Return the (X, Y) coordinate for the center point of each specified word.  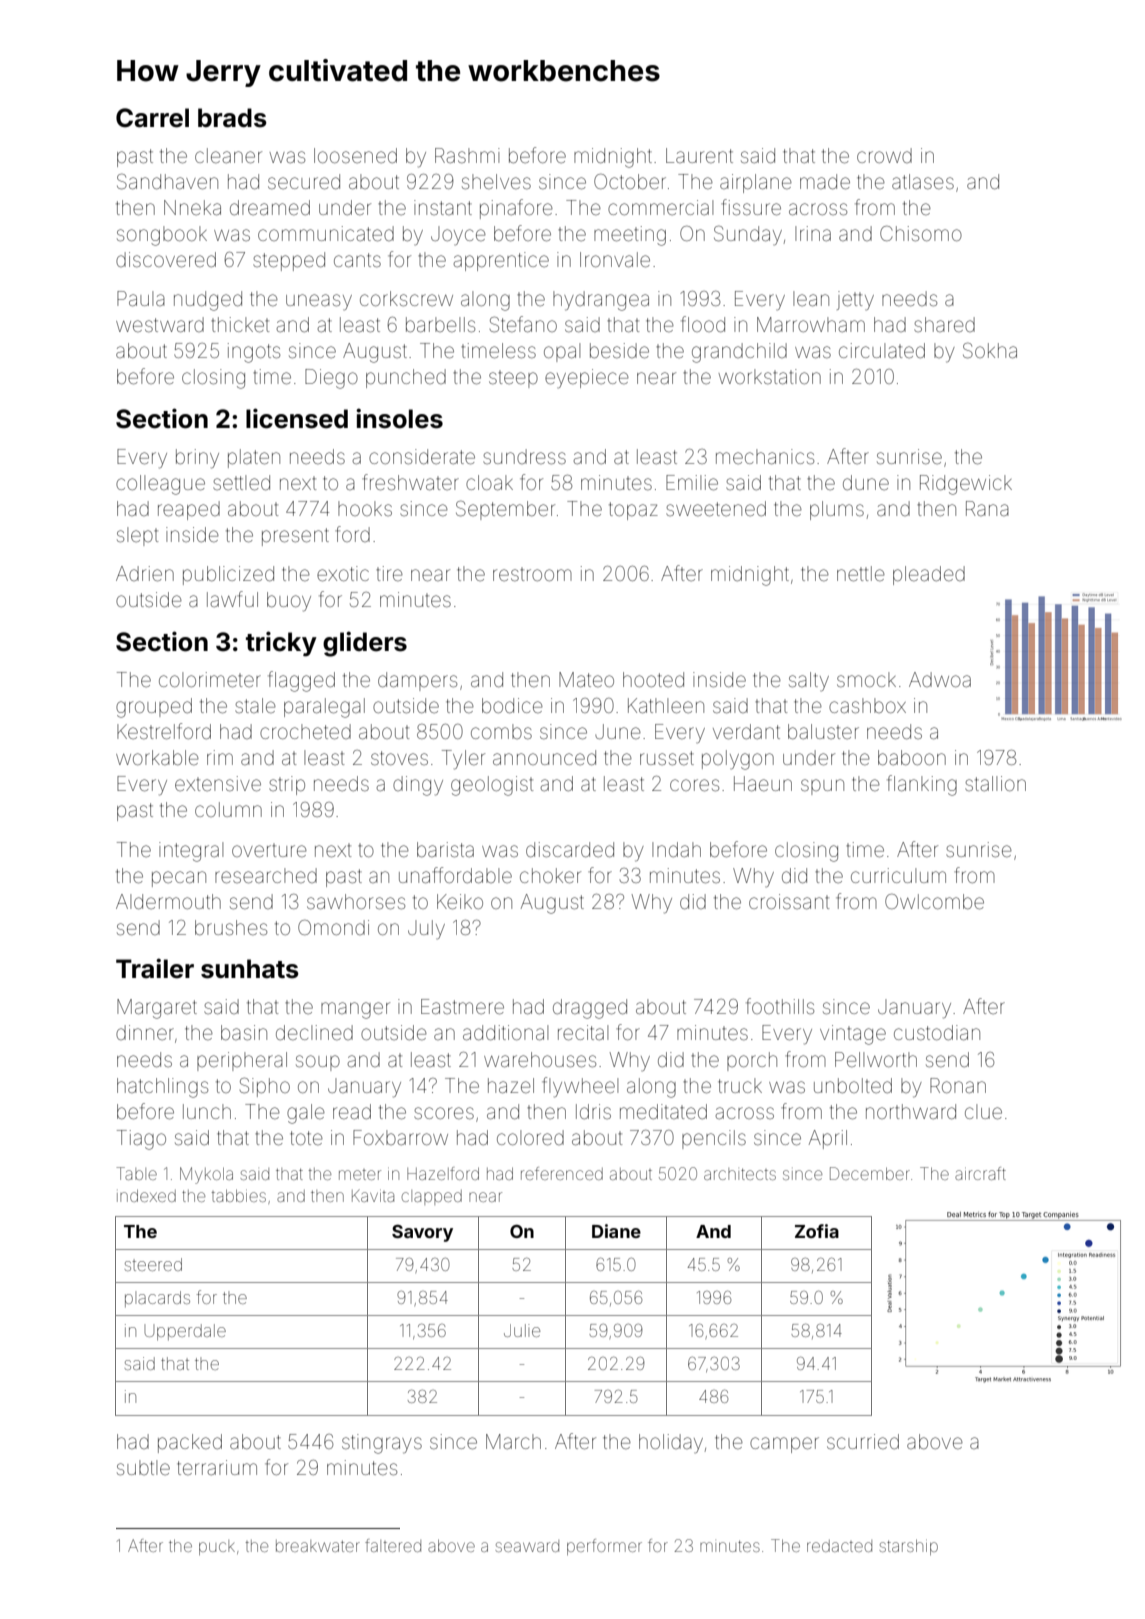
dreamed (270, 207)
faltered (393, 1545)
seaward (527, 1546)
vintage (853, 1035)
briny (197, 459)
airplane (756, 183)
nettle (861, 574)
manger (355, 1010)
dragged (590, 1009)
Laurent (699, 155)
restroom (532, 574)
